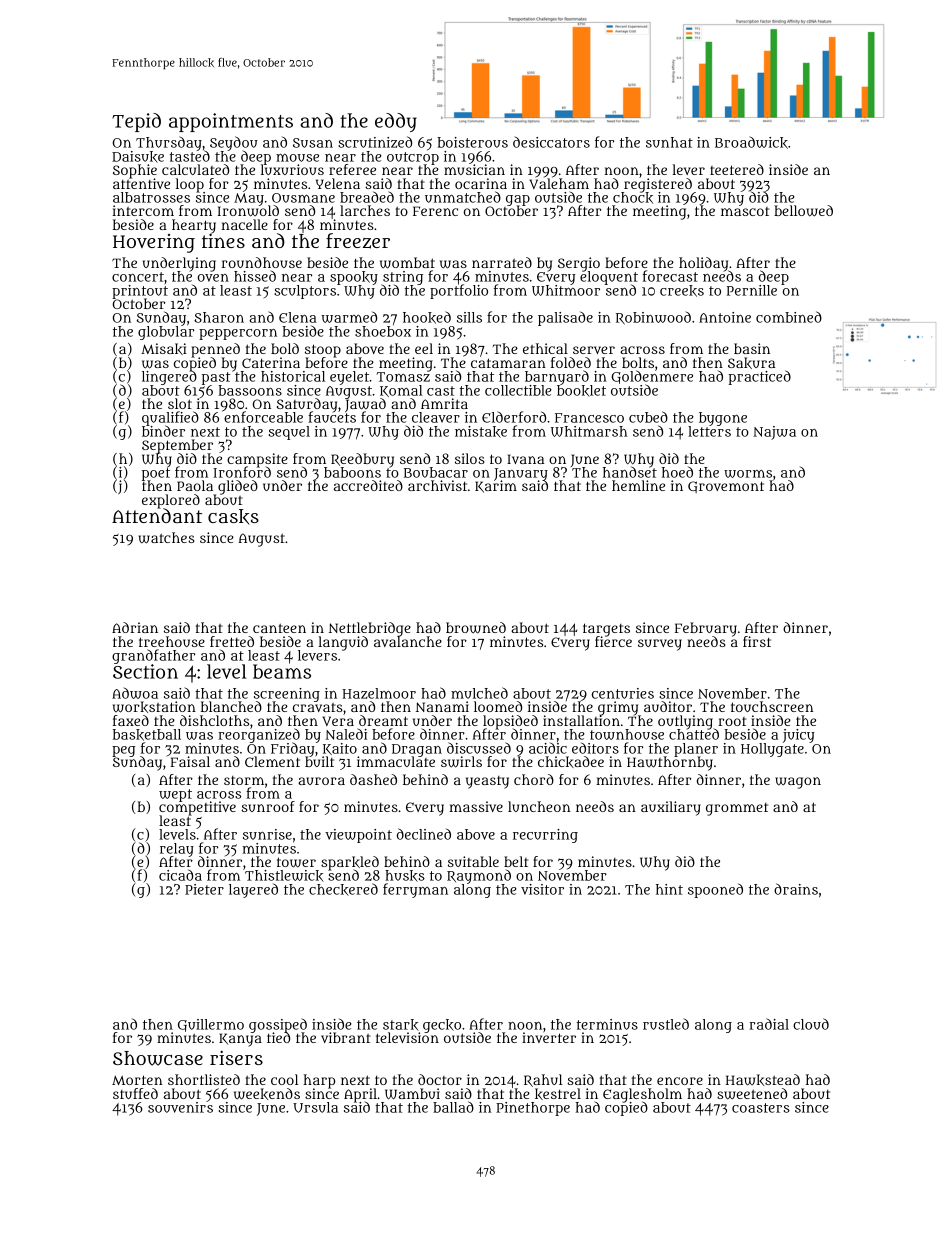 Image resolution: width=952 pixels, height=1233 pixels. I want to click on drains, so click(796, 889).
